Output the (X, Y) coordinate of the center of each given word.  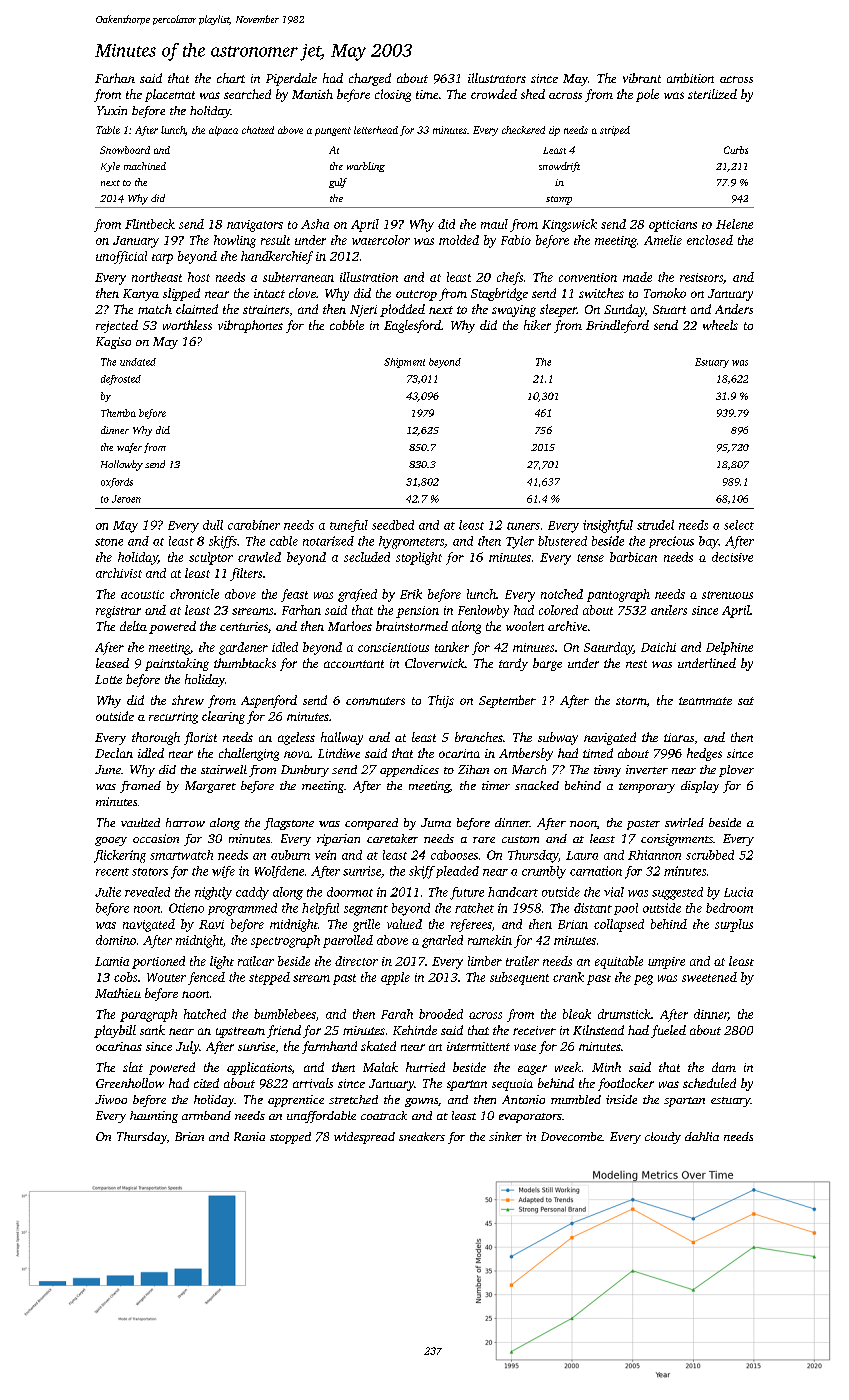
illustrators (497, 78)
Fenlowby (483, 611)
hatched (205, 1014)
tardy (513, 664)
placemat (170, 95)
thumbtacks (245, 663)
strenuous (727, 595)
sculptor (211, 558)
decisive (732, 557)
